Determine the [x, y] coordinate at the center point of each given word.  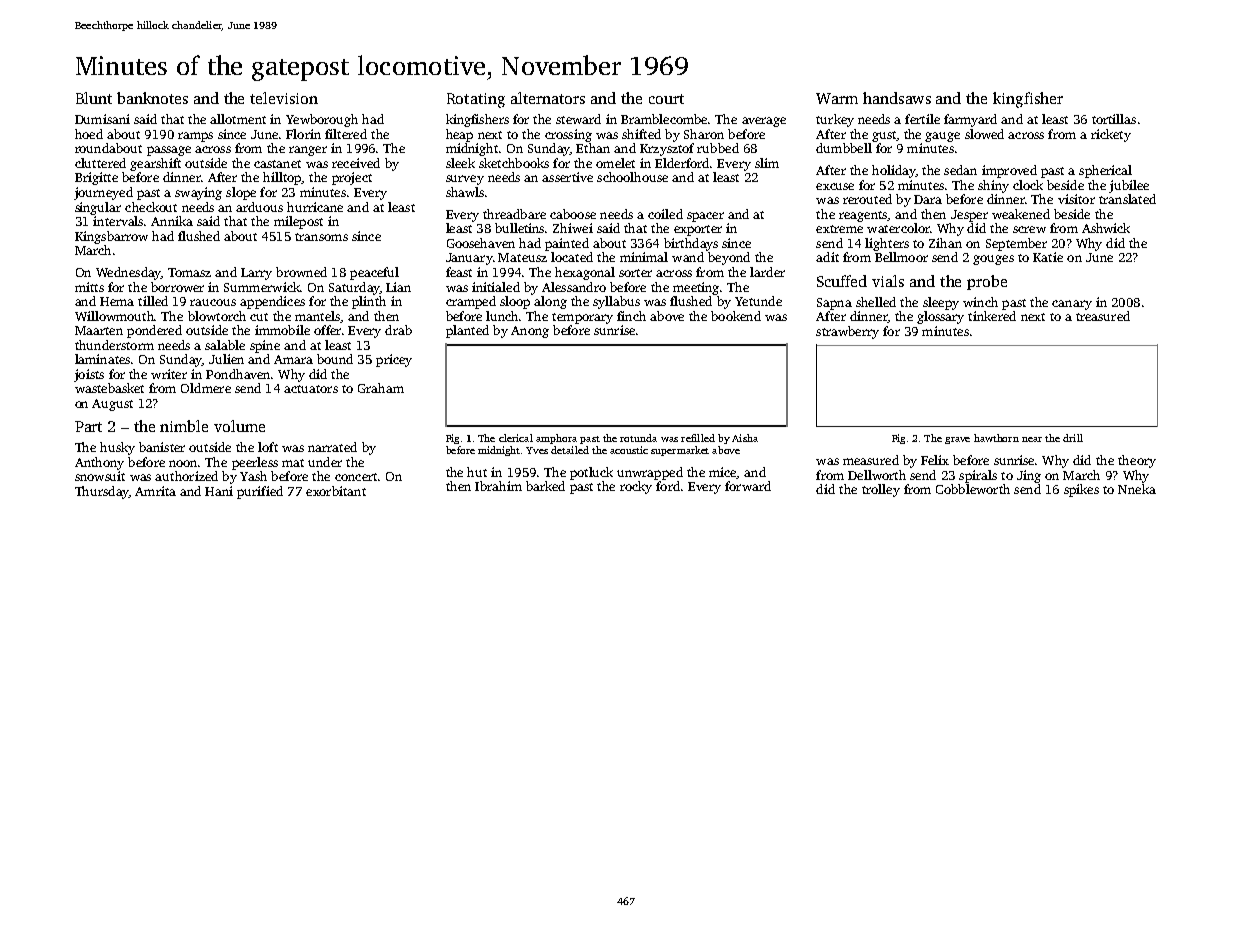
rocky [636, 487]
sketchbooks [514, 163]
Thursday [101, 492]
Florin [303, 134]
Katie [1048, 257]
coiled [665, 214]
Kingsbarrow [111, 237]
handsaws [897, 98]
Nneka [1137, 489]
